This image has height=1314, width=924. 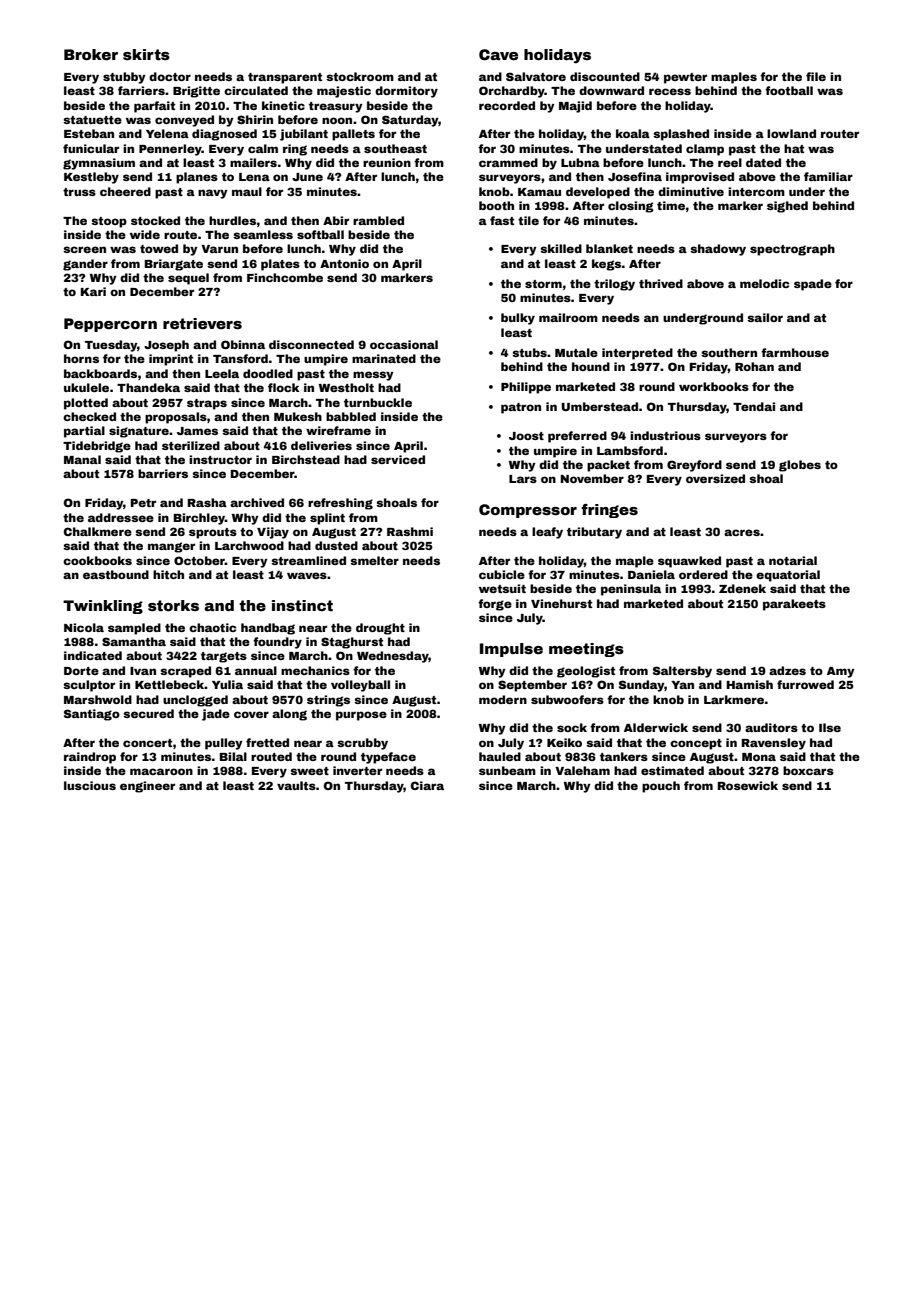 What do you see at coordinates (378, 402) in the image?
I see `turnbuckle` at bounding box center [378, 402].
